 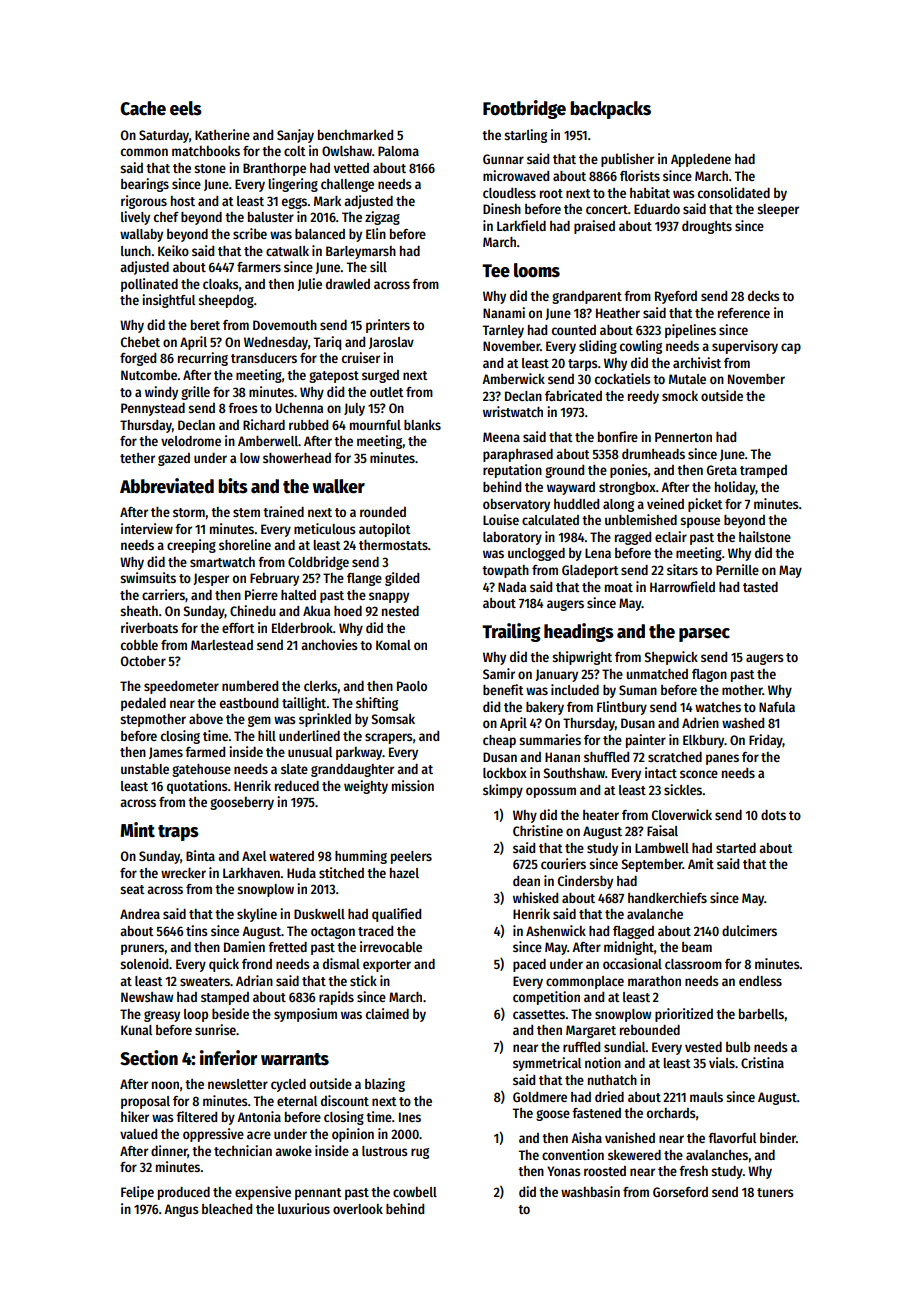 What do you see at coordinates (503, 159) in the screenshot?
I see `Gunnar` at bounding box center [503, 159].
